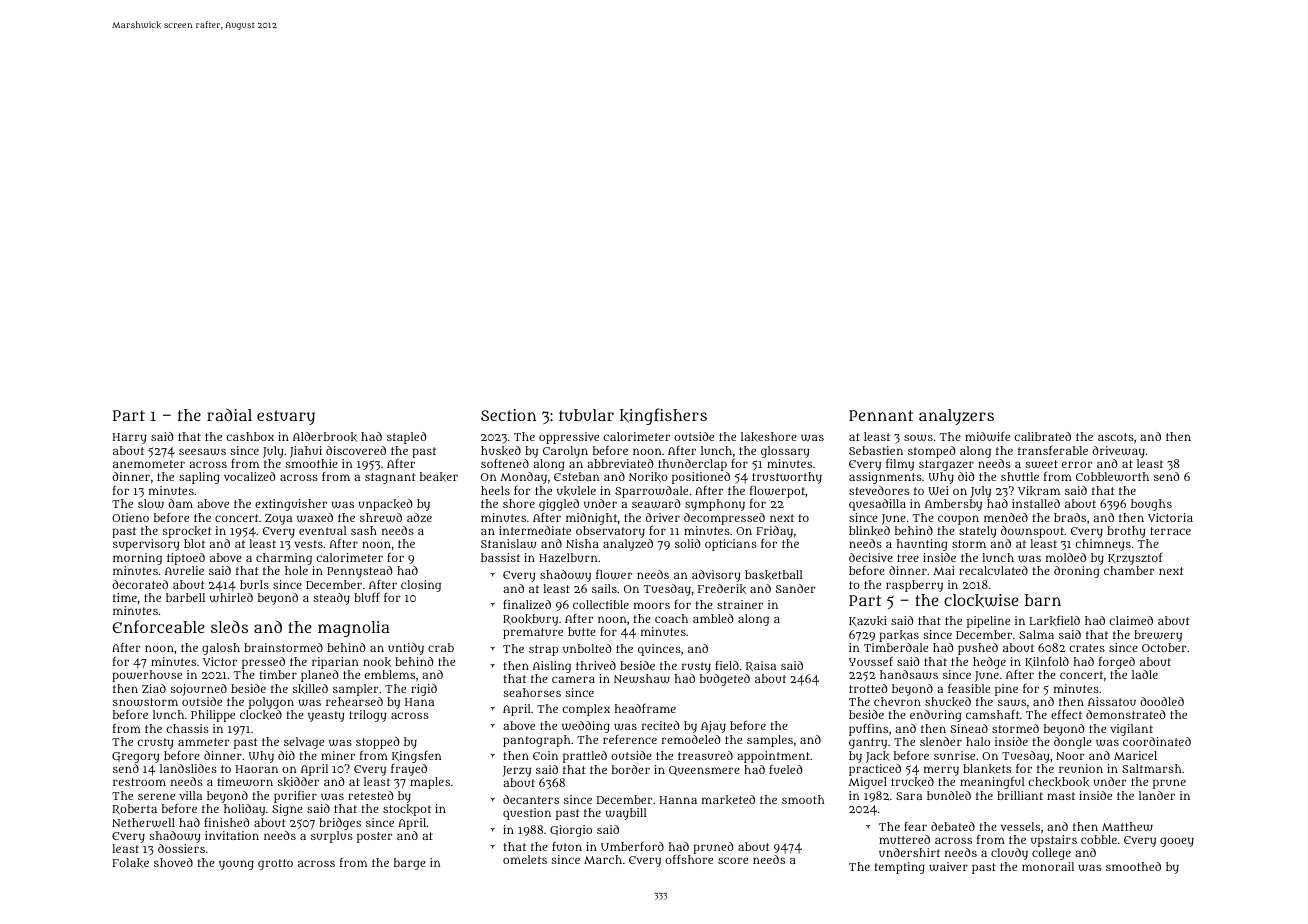 Image resolution: width=1308 pixels, height=924 pixels. I want to click on rigid, so click(424, 690).
